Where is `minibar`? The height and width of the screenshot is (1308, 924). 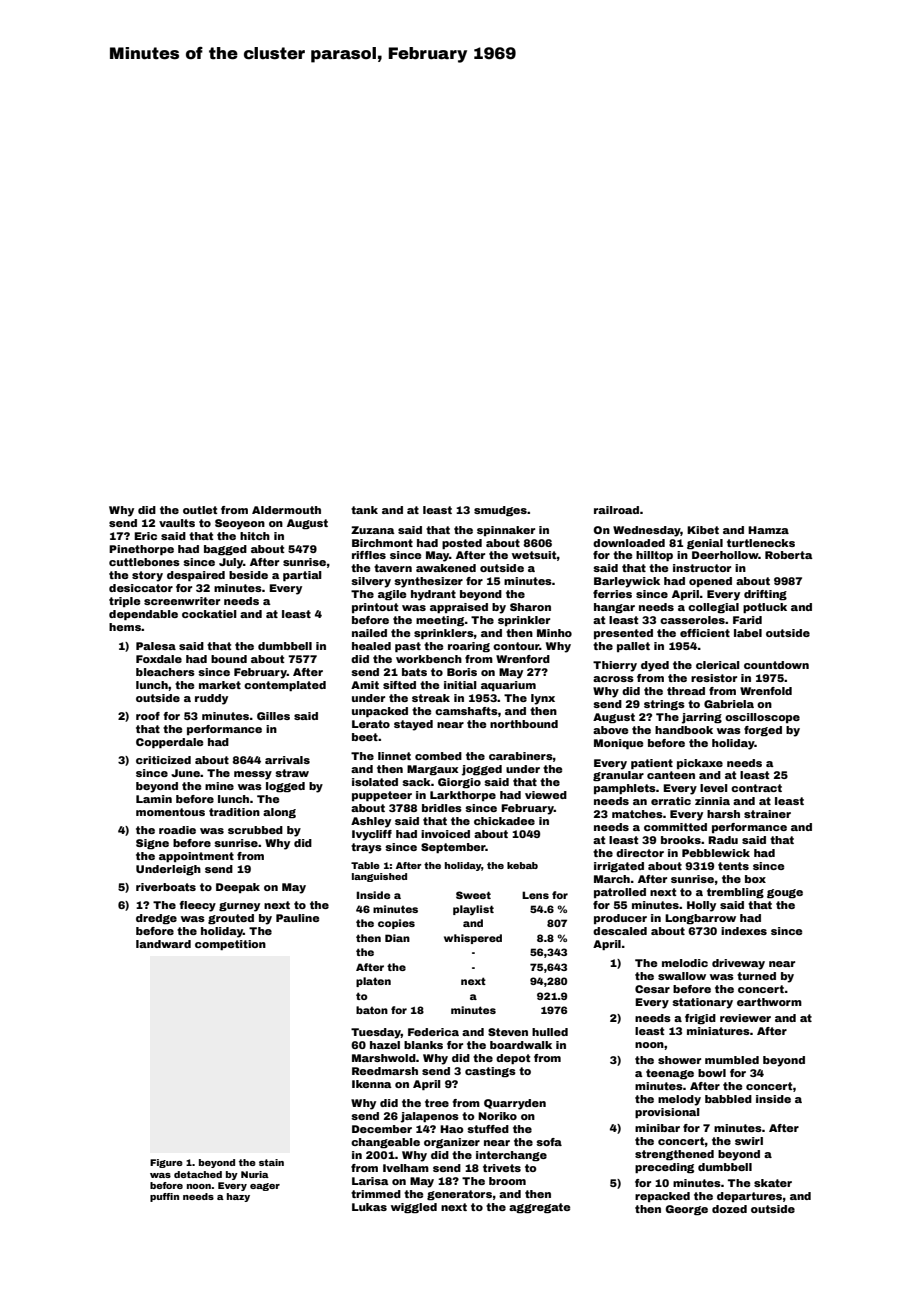
minibar is located at coordinates (657, 1128).
